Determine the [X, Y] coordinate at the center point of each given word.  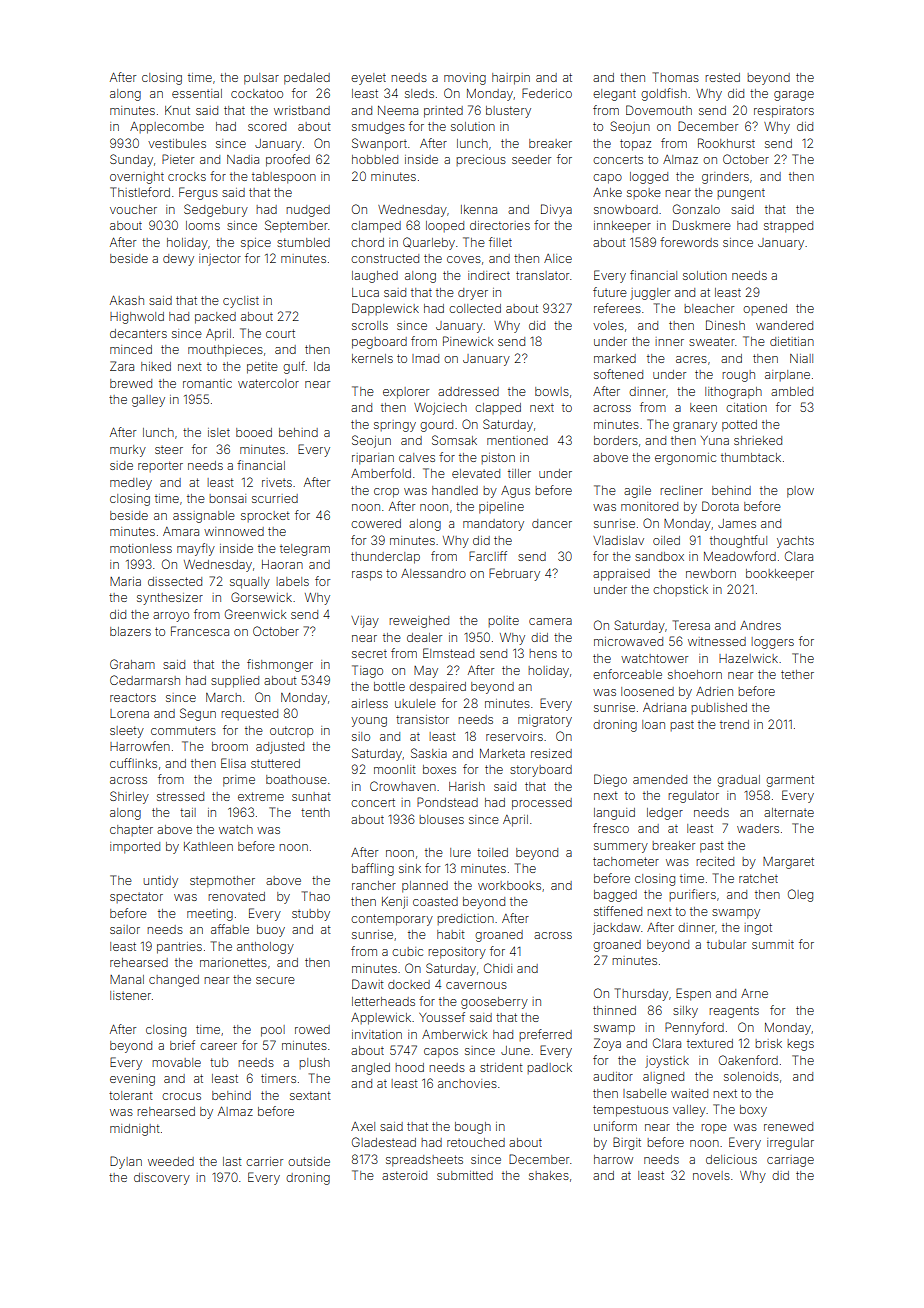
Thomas [676, 77]
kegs [800, 1045]
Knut [177, 110]
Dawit [368, 984]
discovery [162, 1179]
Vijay [365, 622]
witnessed [717, 641]
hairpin [511, 79]
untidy [160, 882]
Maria [125, 581]
